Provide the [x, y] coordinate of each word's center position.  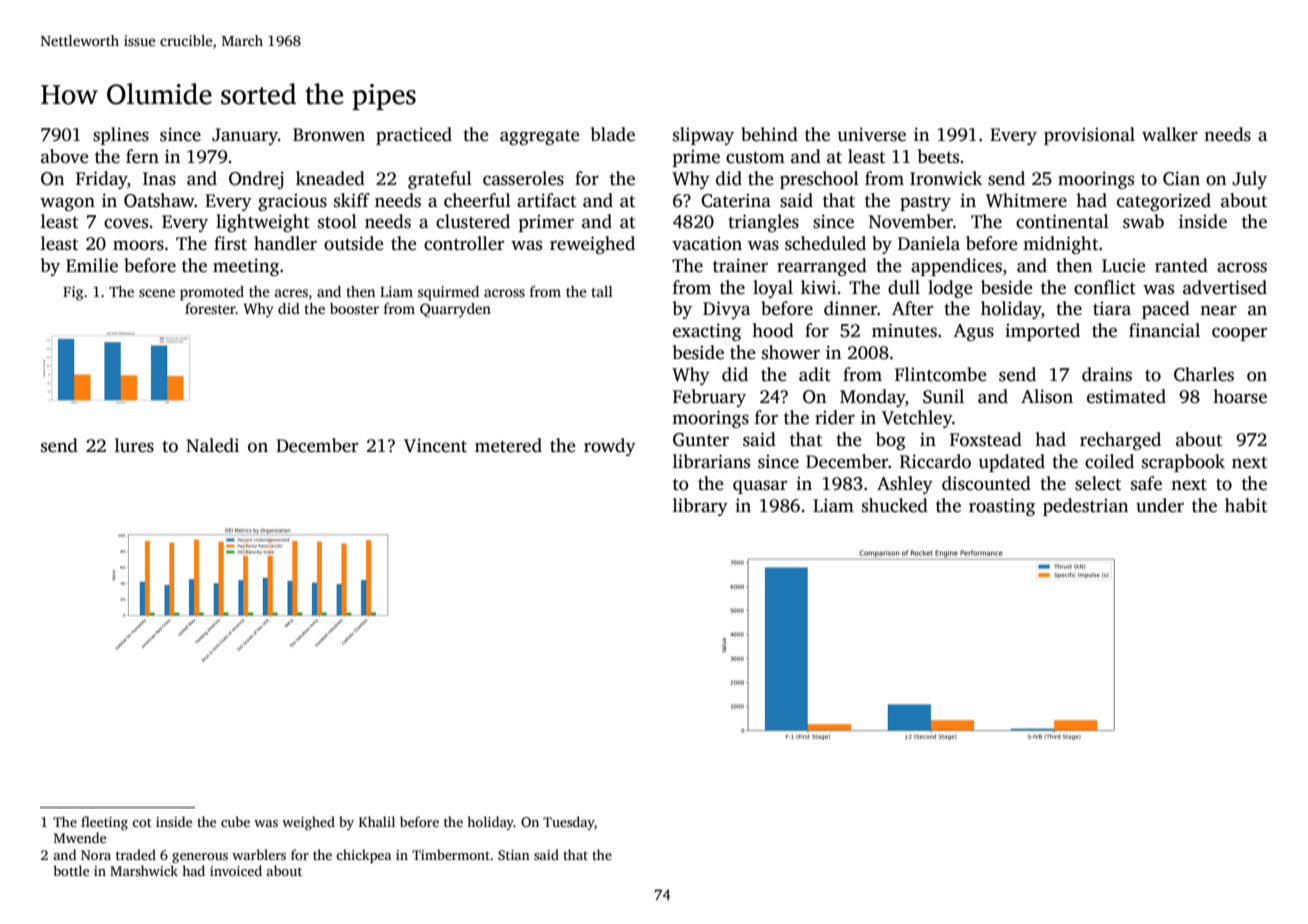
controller [464, 243]
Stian [514, 855]
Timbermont [451, 854]
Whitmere [1026, 200]
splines [121, 136]
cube [235, 821]
